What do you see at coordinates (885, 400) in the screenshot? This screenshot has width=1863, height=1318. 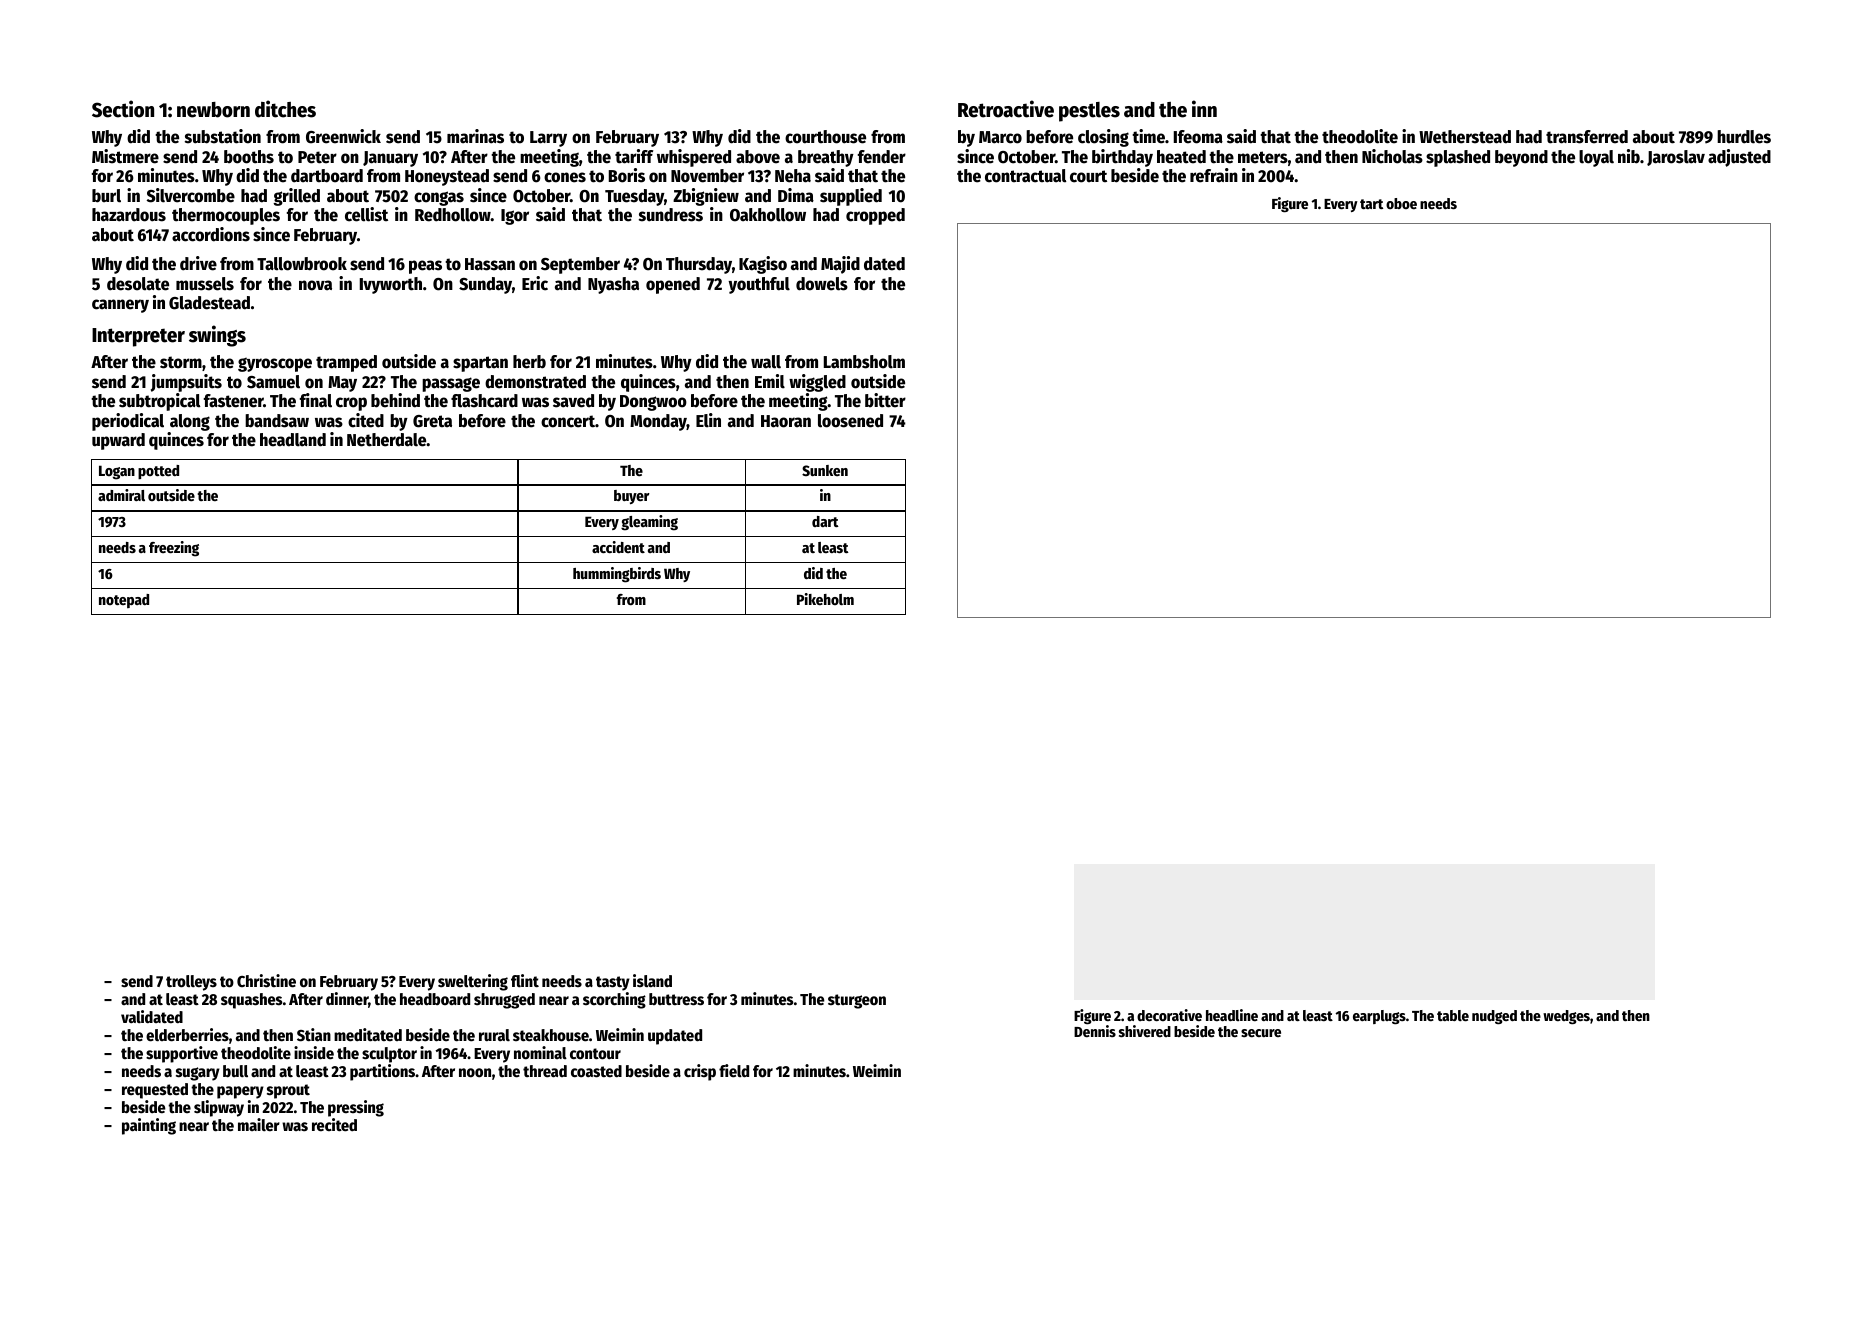 I see `bitter` at bounding box center [885, 400].
